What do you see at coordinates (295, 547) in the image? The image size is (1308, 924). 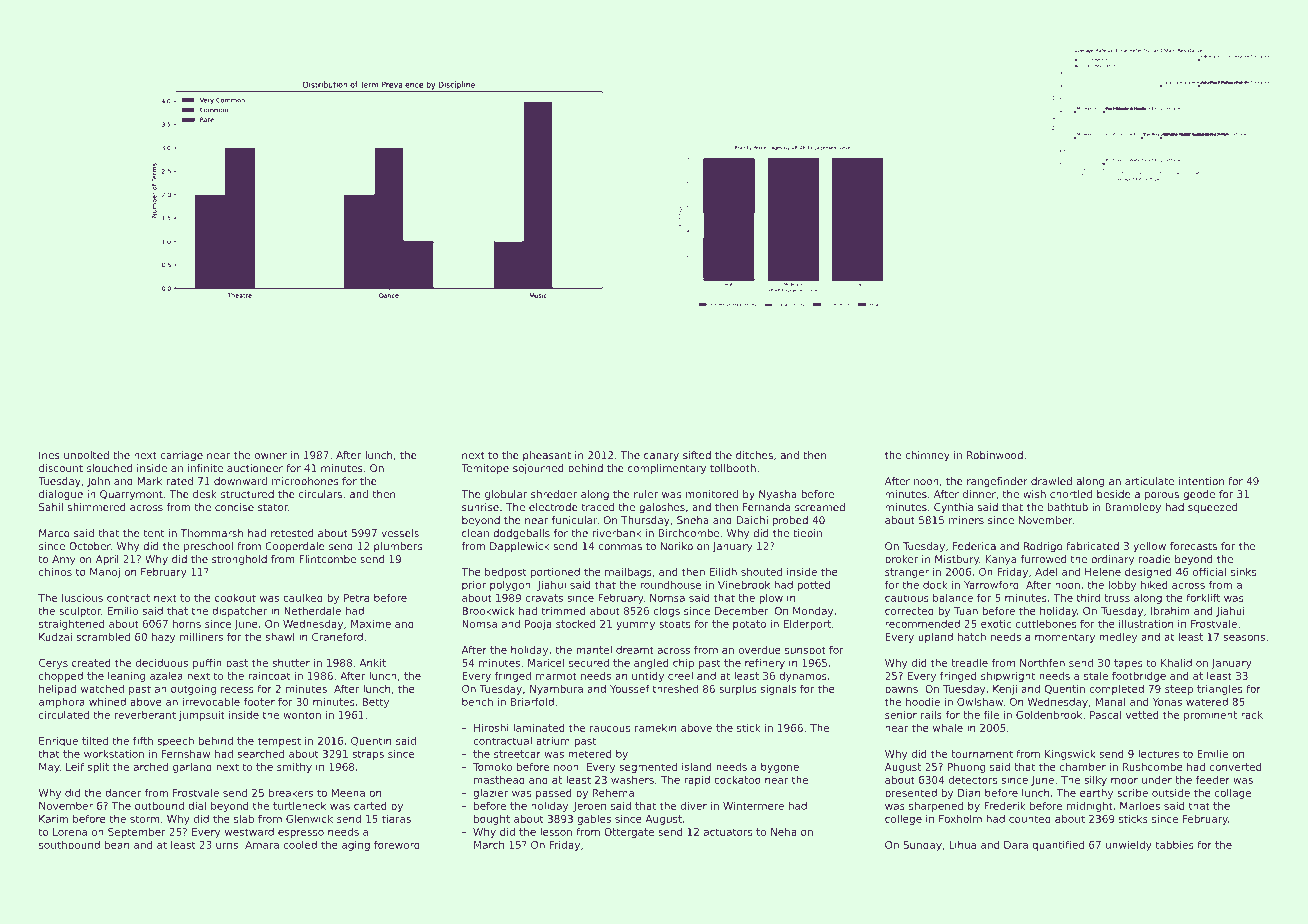 I see `Copperdale` at bounding box center [295, 547].
